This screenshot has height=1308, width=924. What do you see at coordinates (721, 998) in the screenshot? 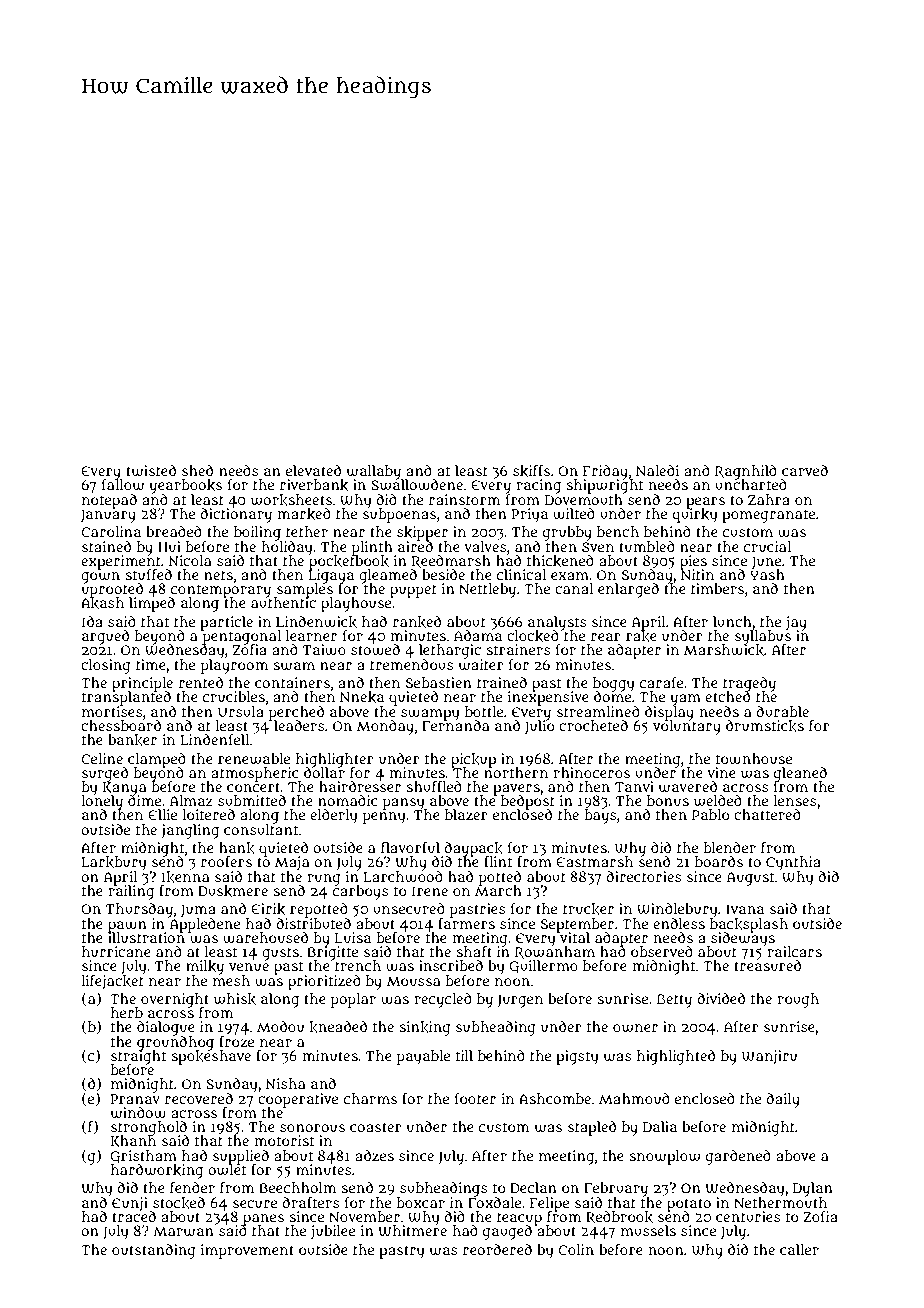
I see `divided` at bounding box center [721, 998].
